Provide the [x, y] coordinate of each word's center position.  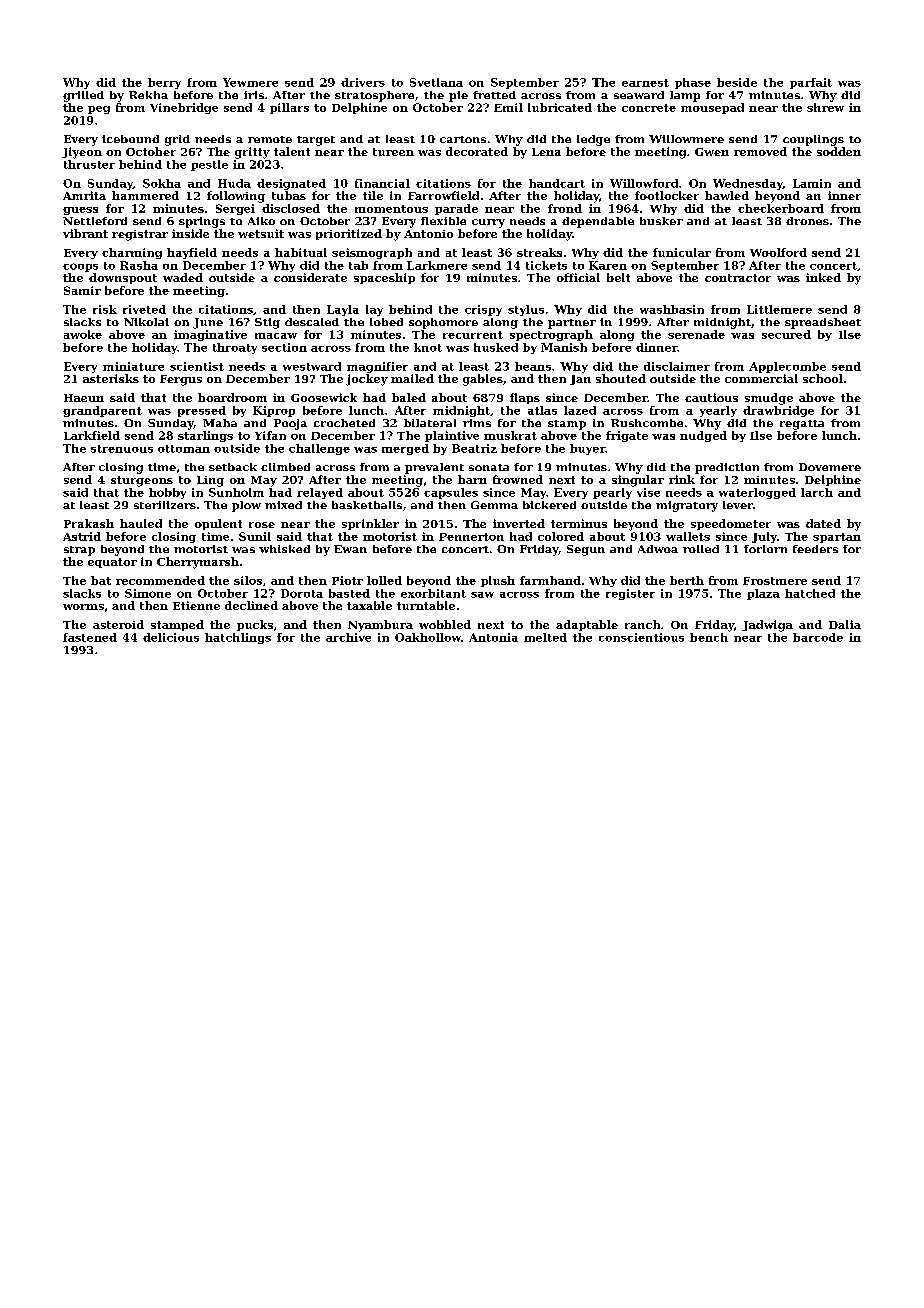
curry [488, 223]
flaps [525, 398]
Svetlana [436, 82]
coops [80, 267]
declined [251, 605]
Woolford [778, 252]
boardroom [232, 397]
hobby [167, 493]
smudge [769, 399]
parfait [811, 83]
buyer [587, 449]
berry [164, 83]
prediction [727, 468]
